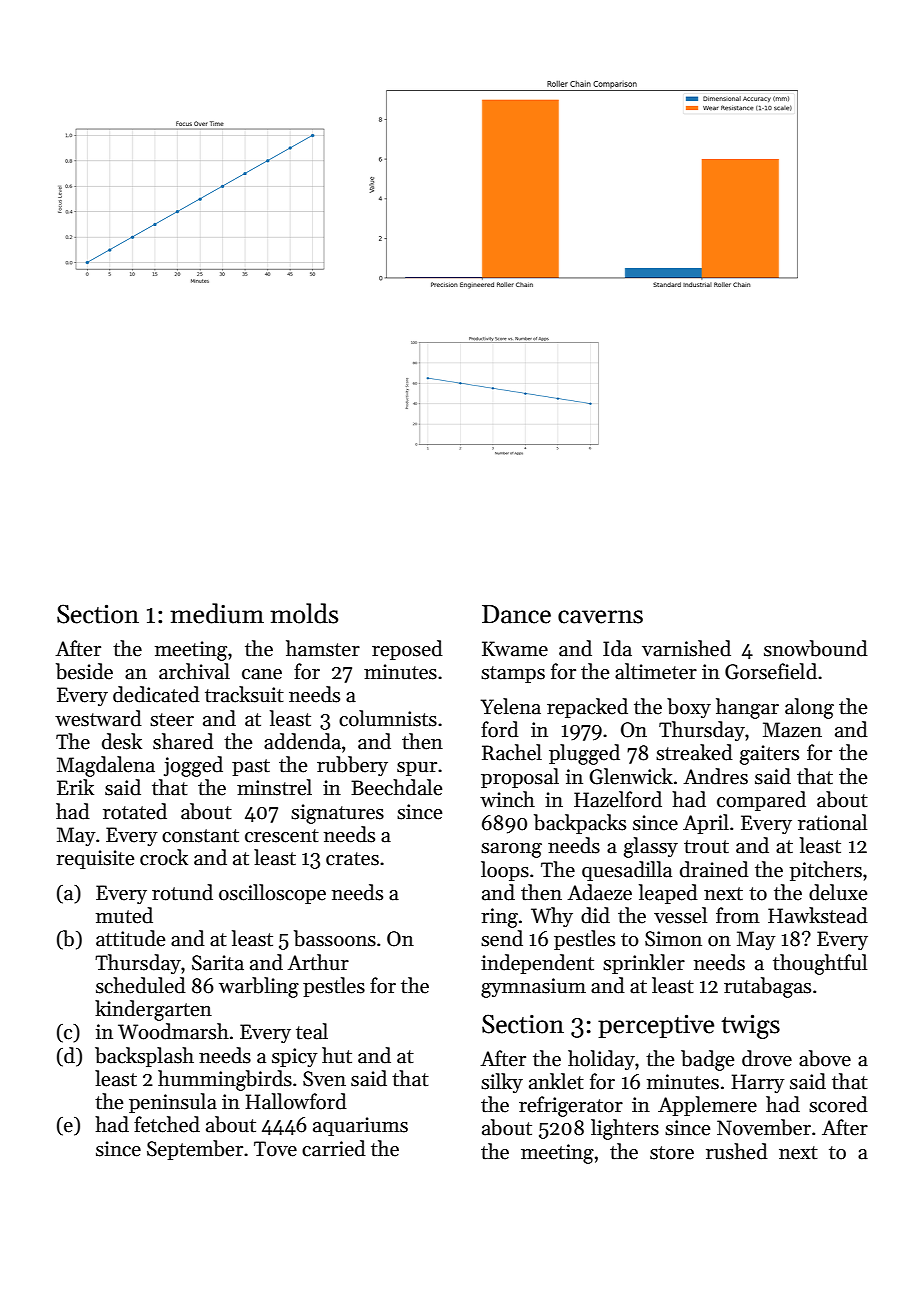 The width and height of the screenshot is (924, 1314). Describe the element at coordinates (826, 871) in the screenshot. I see `pitchers` at that location.
